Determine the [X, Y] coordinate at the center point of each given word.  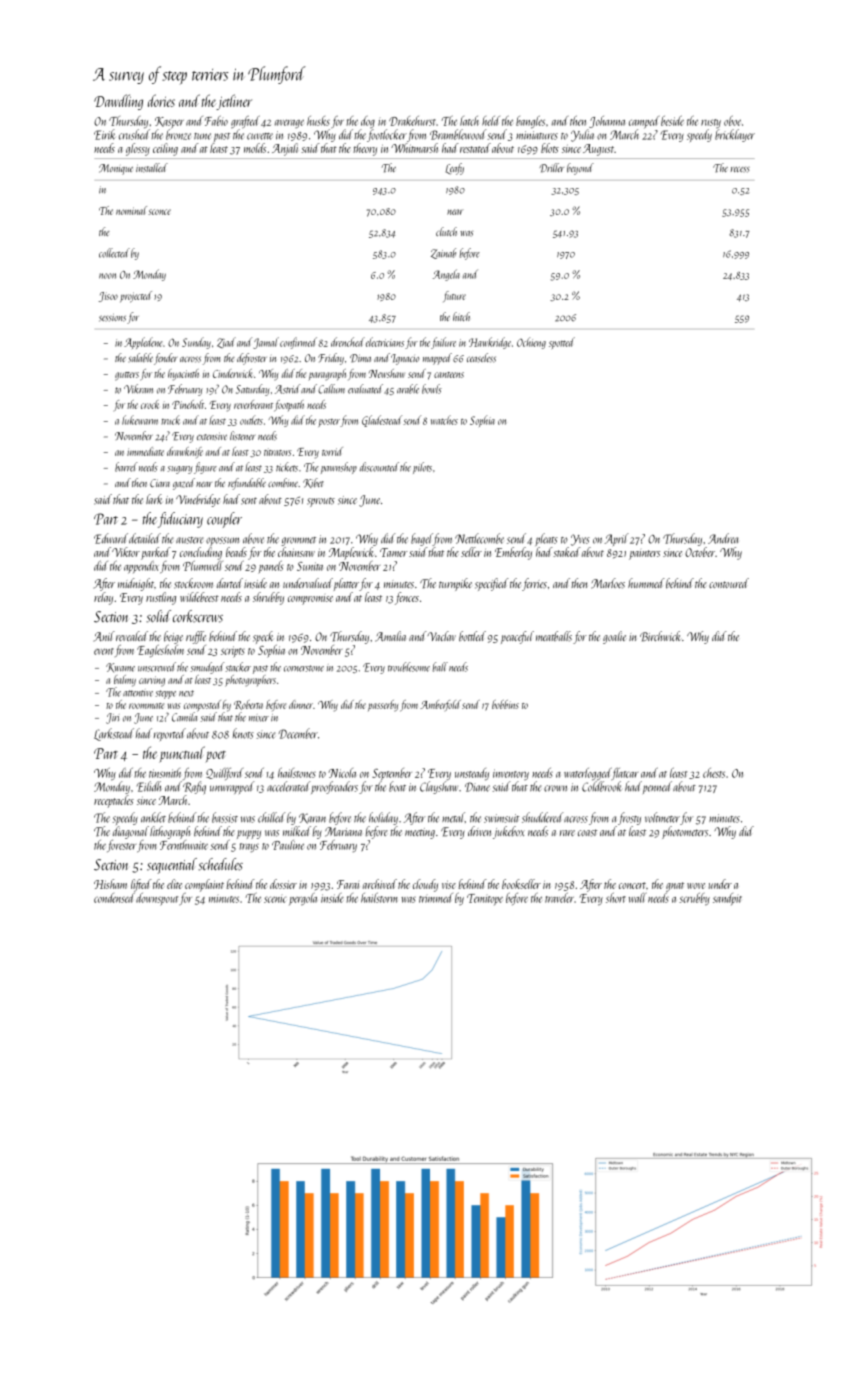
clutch [446, 231]
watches [444, 420]
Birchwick [660, 636]
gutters [127, 376]
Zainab [443, 253]
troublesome [409, 667]
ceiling [165, 149]
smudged [207, 668]
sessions [112, 318]
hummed [646, 583]
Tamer [393, 552]
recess [740, 170]
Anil [104, 636]
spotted [562, 343]
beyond [580, 169]
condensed [114, 898]
